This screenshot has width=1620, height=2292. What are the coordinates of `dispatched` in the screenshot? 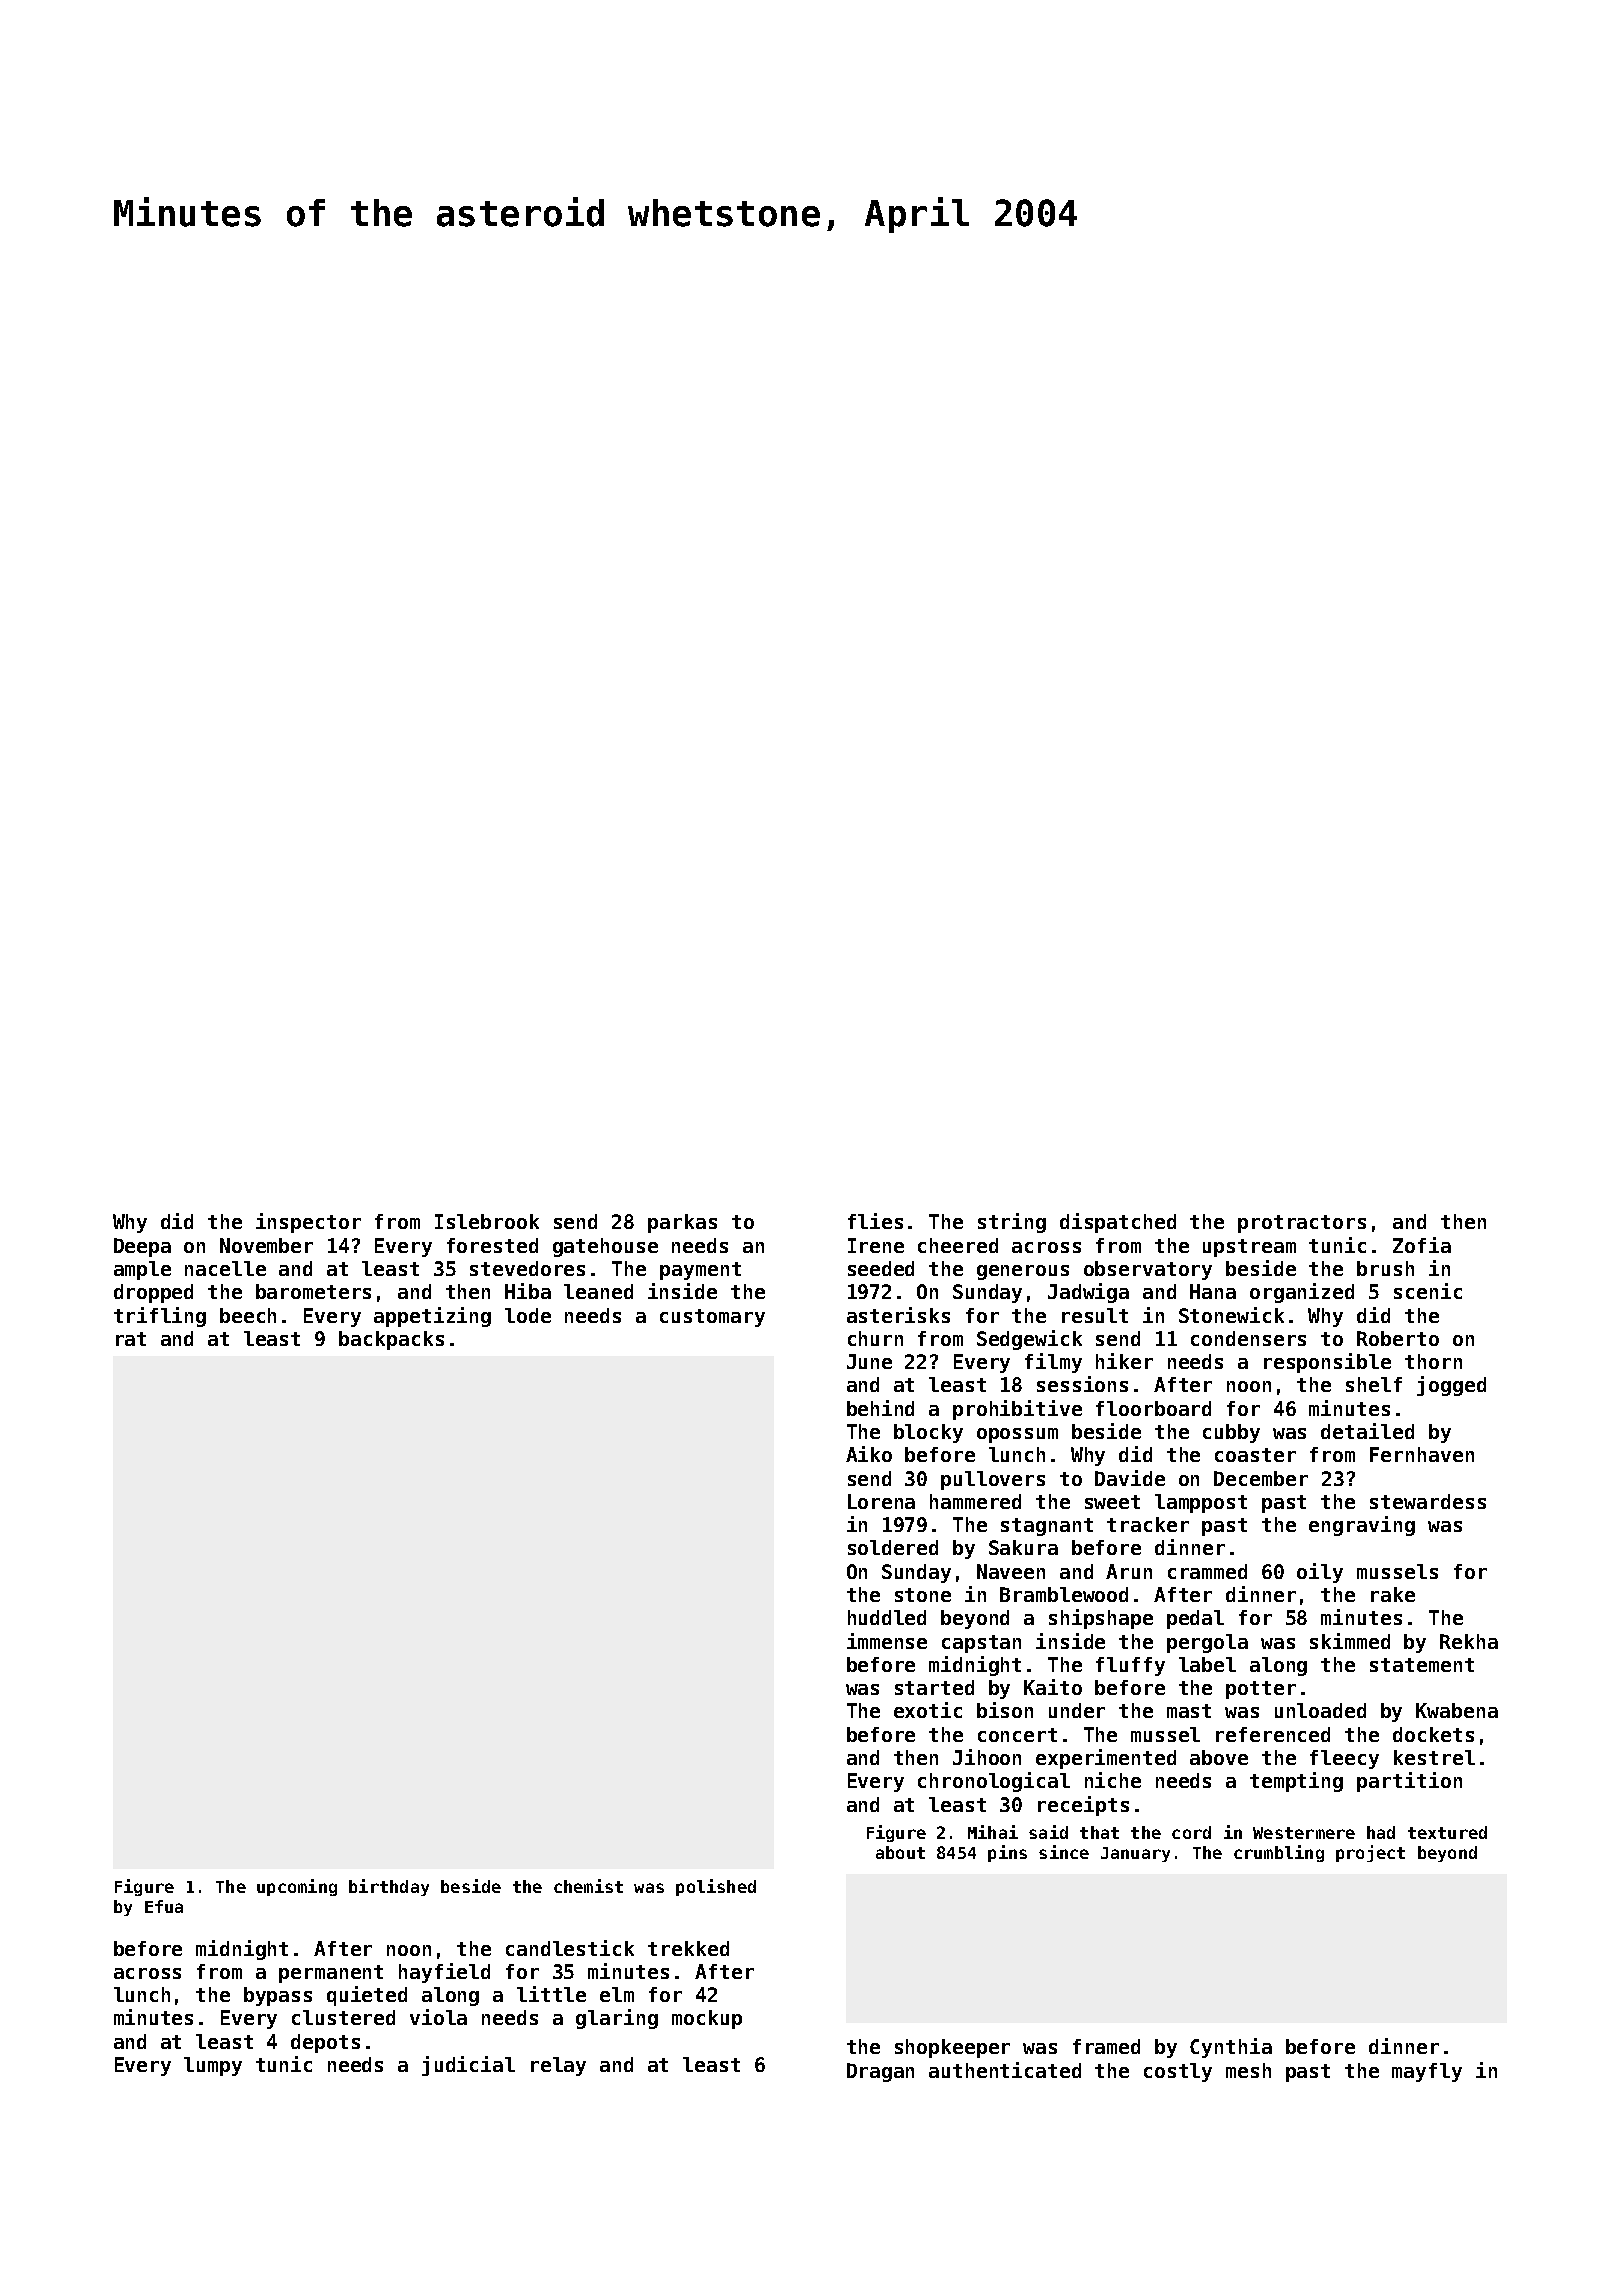 It's located at (1118, 1223).
